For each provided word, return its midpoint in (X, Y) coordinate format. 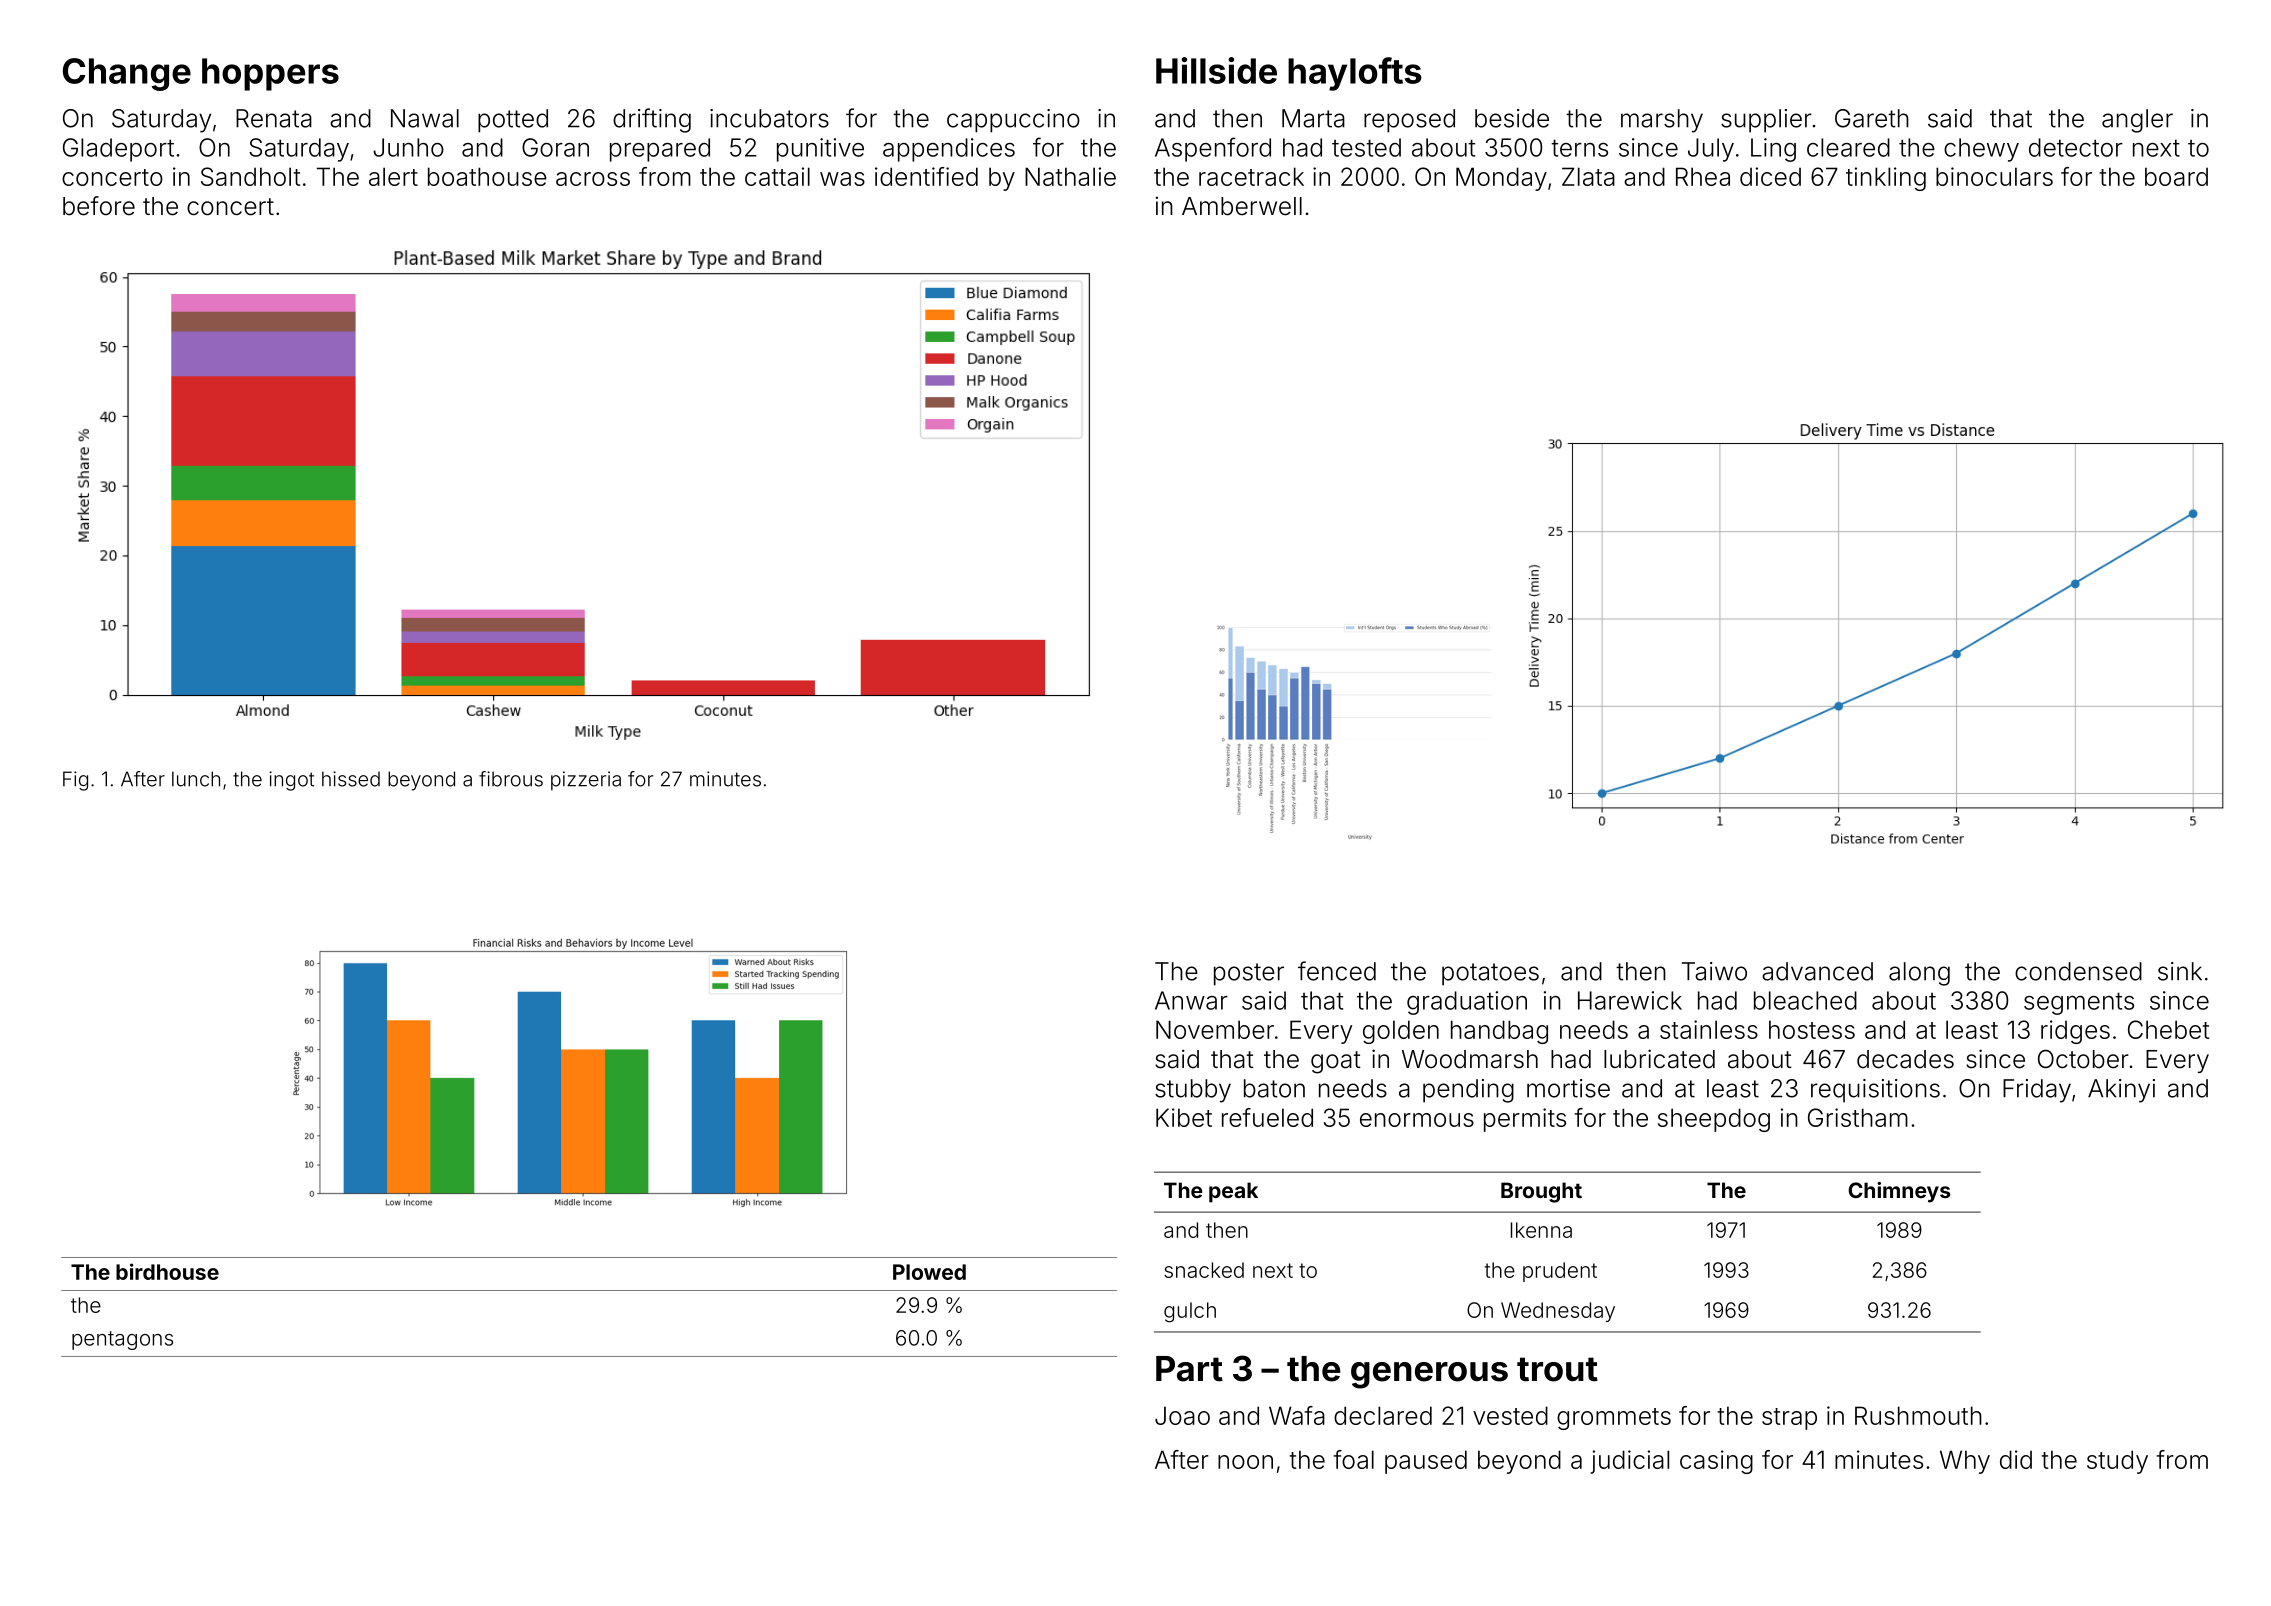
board (2176, 176)
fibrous (511, 779)
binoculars (1994, 176)
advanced (1817, 971)
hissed (351, 779)
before (99, 206)
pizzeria (586, 781)
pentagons (122, 1340)
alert (393, 176)
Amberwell (1242, 206)
